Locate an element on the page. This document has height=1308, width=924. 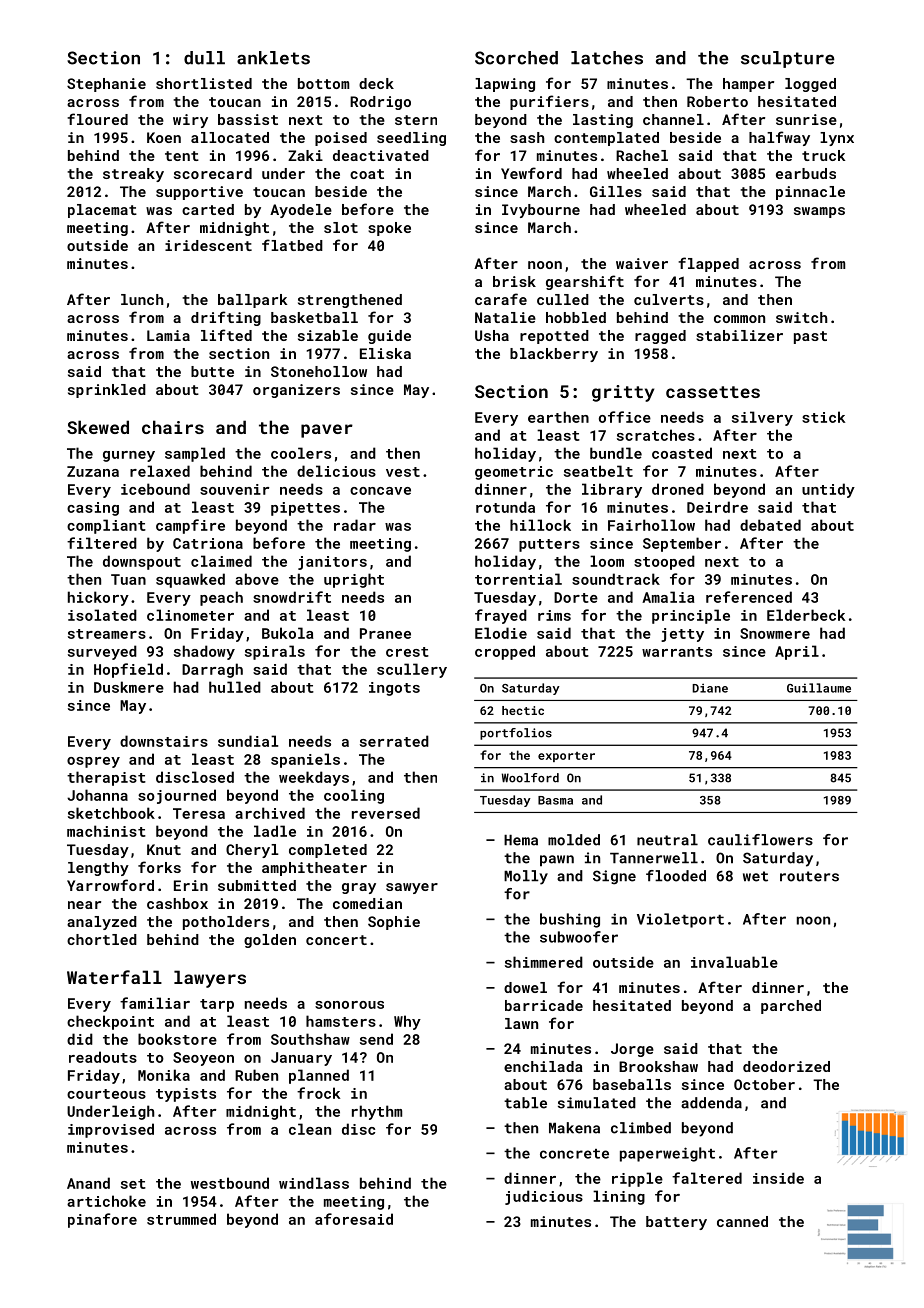
Ivybourne is located at coordinates (541, 211).
